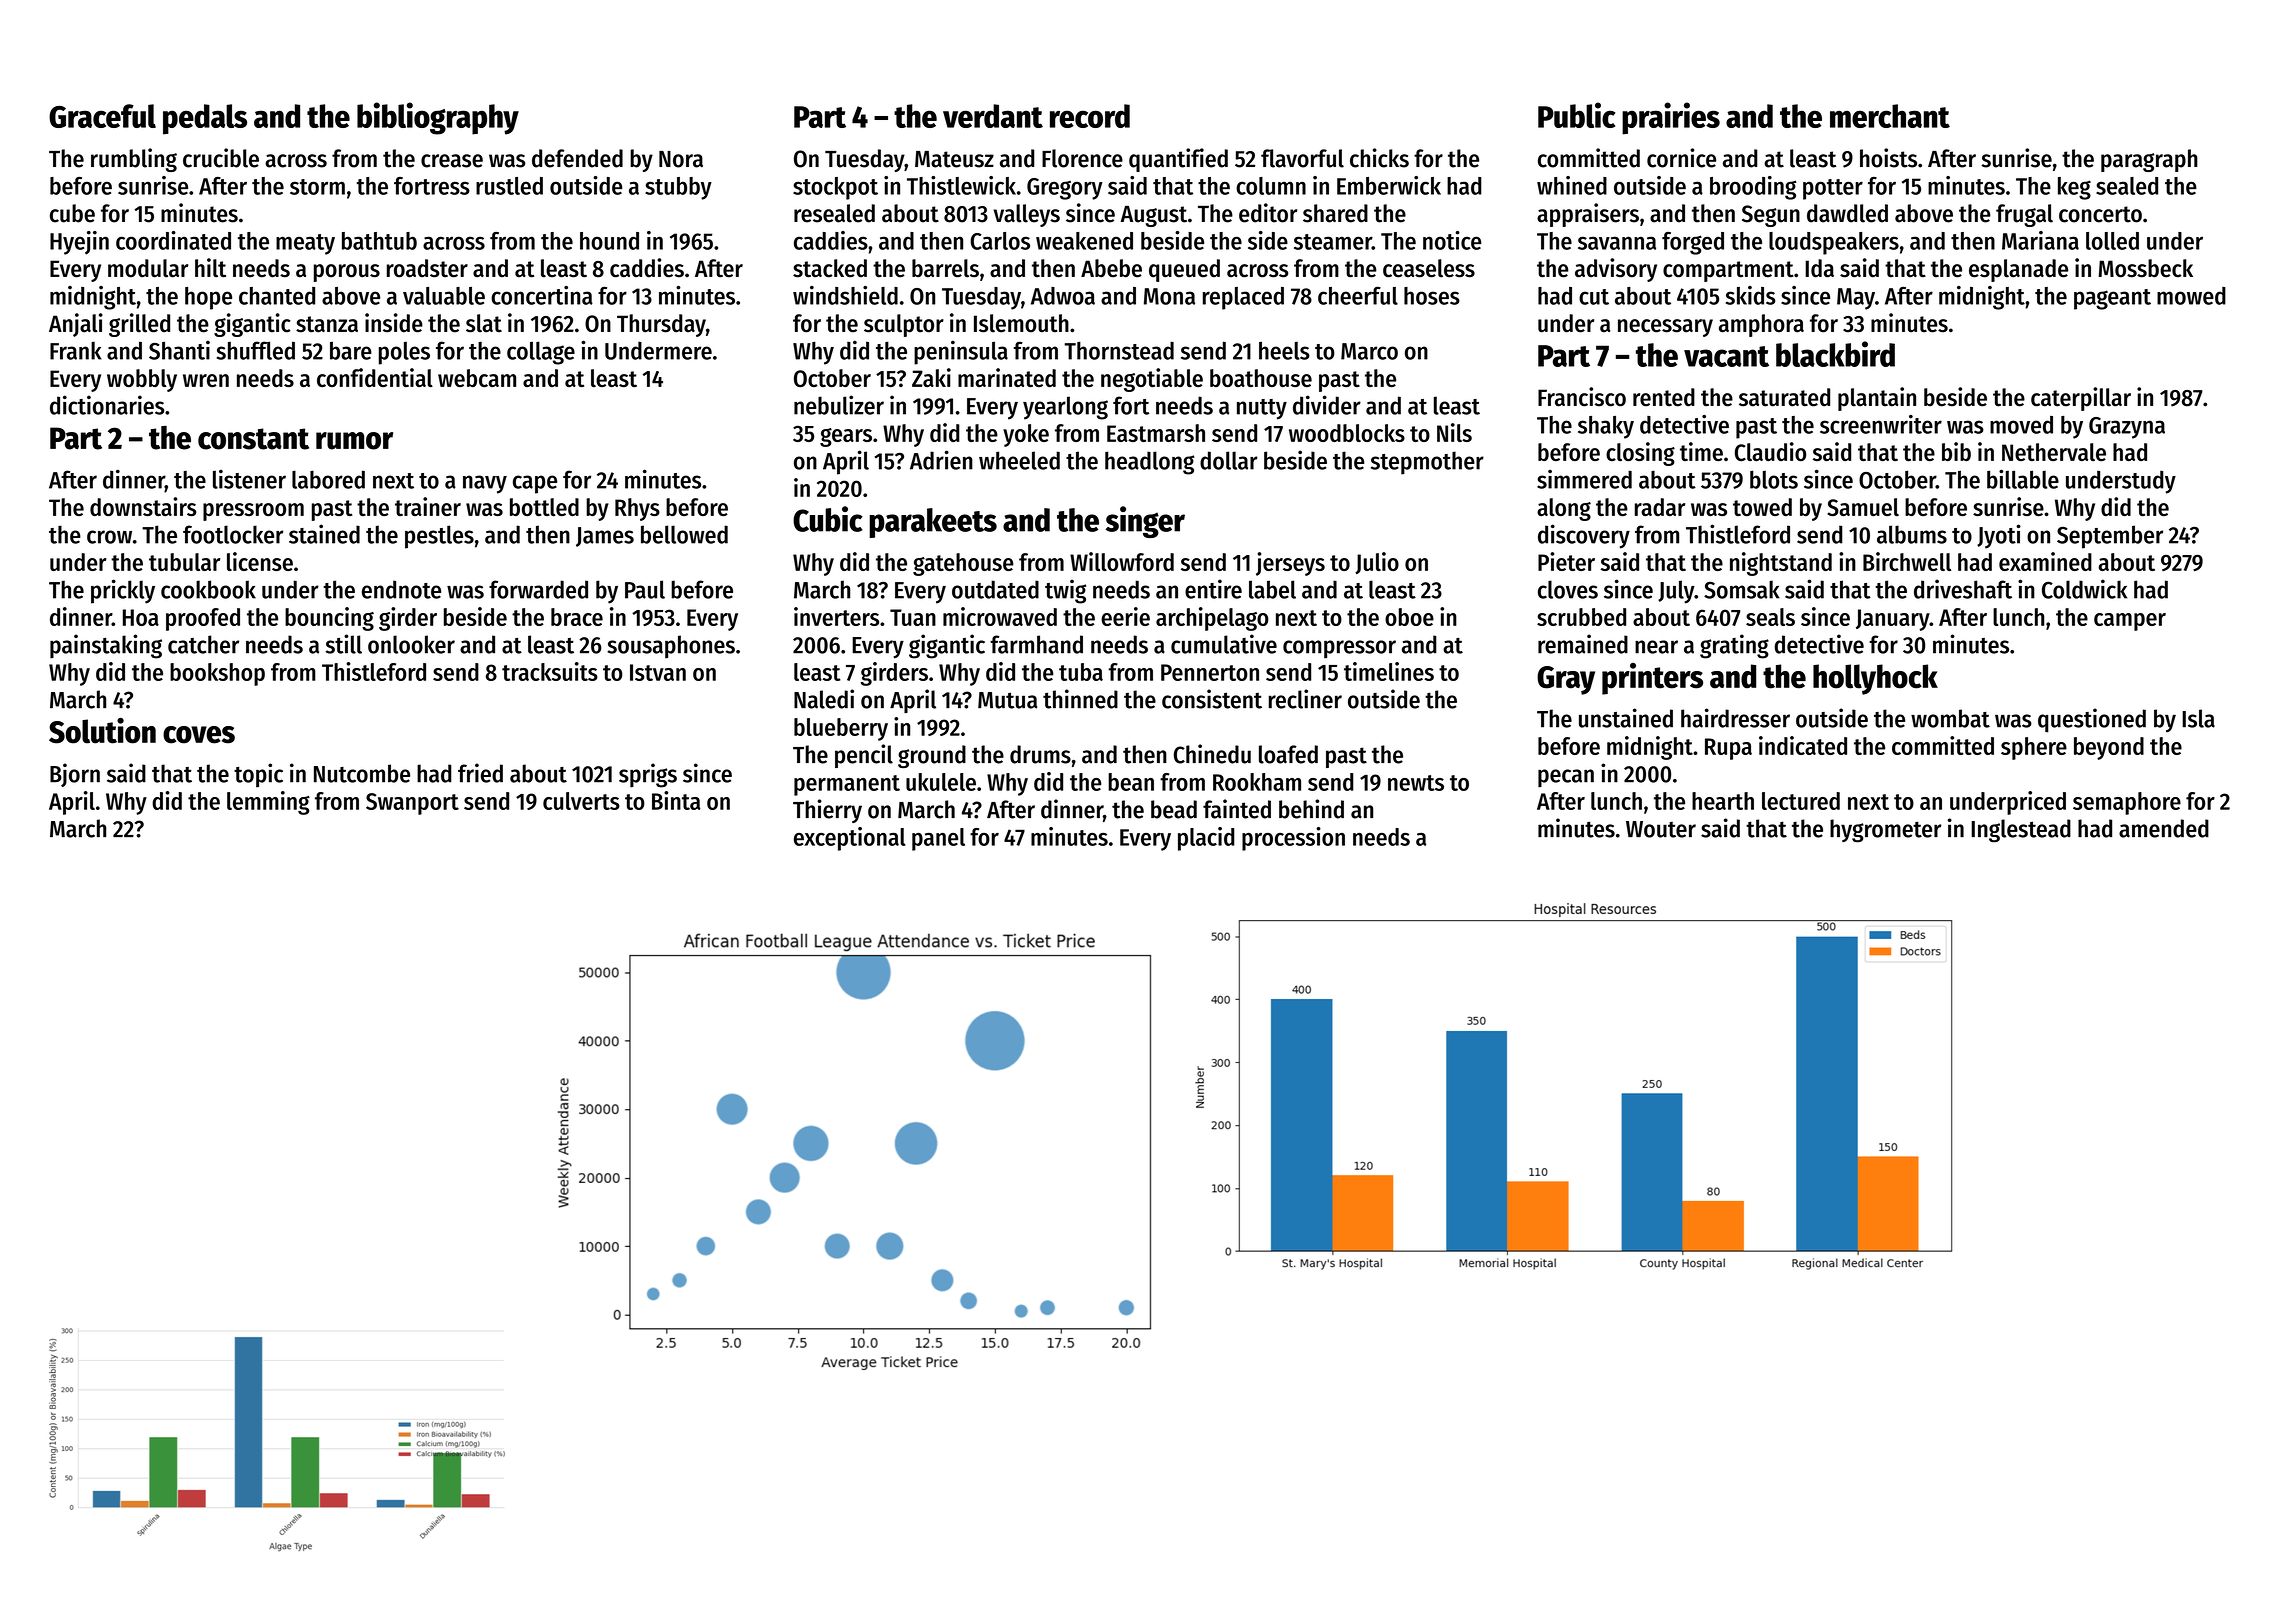 Image resolution: width=2282 pixels, height=1614 pixels. I want to click on negotiable, so click(1152, 380).
